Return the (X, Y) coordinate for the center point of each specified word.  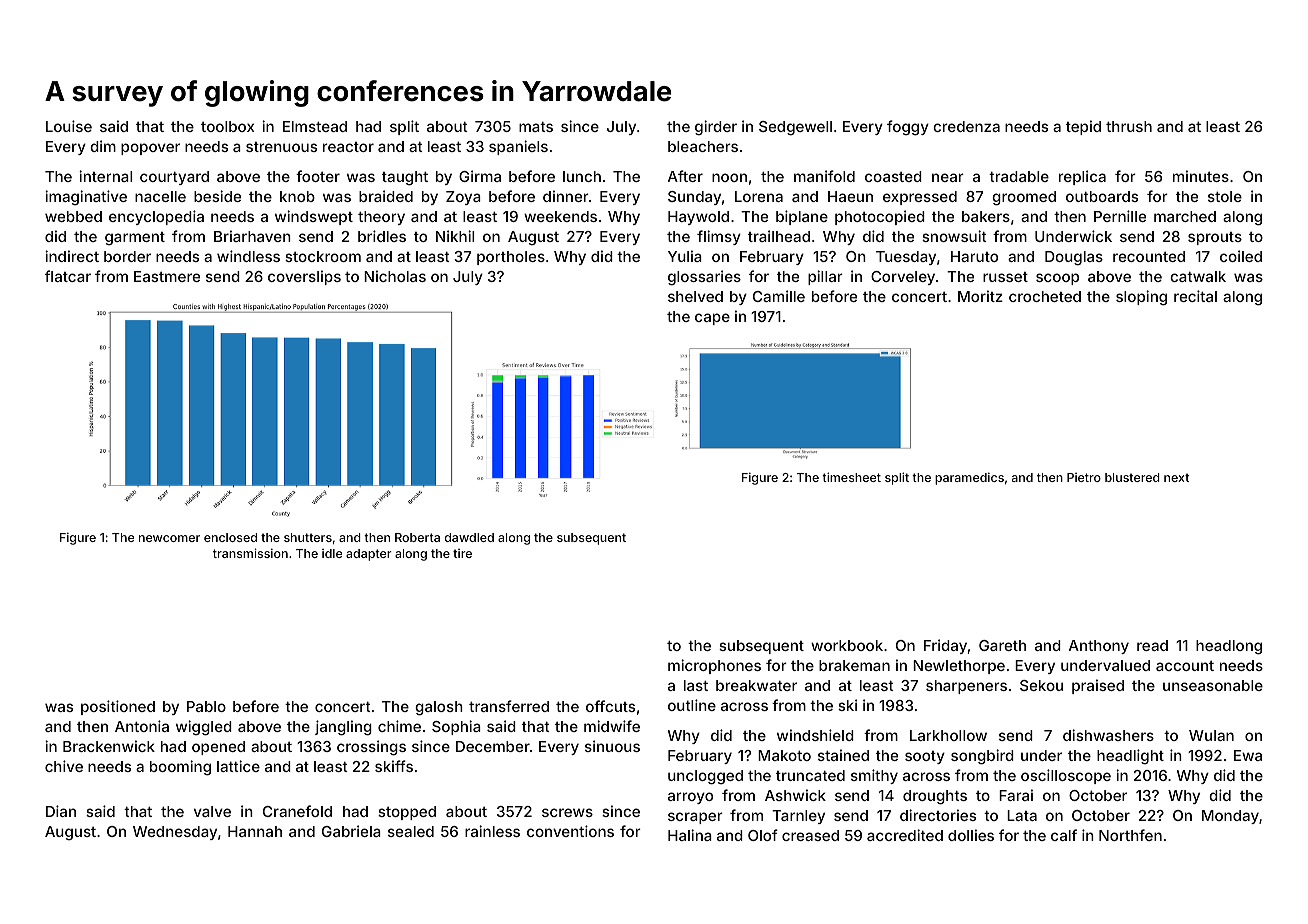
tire (462, 553)
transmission (250, 553)
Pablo (206, 706)
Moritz (980, 296)
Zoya (463, 198)
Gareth (1002, 645)
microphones (714, 666)
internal (105, 176)
